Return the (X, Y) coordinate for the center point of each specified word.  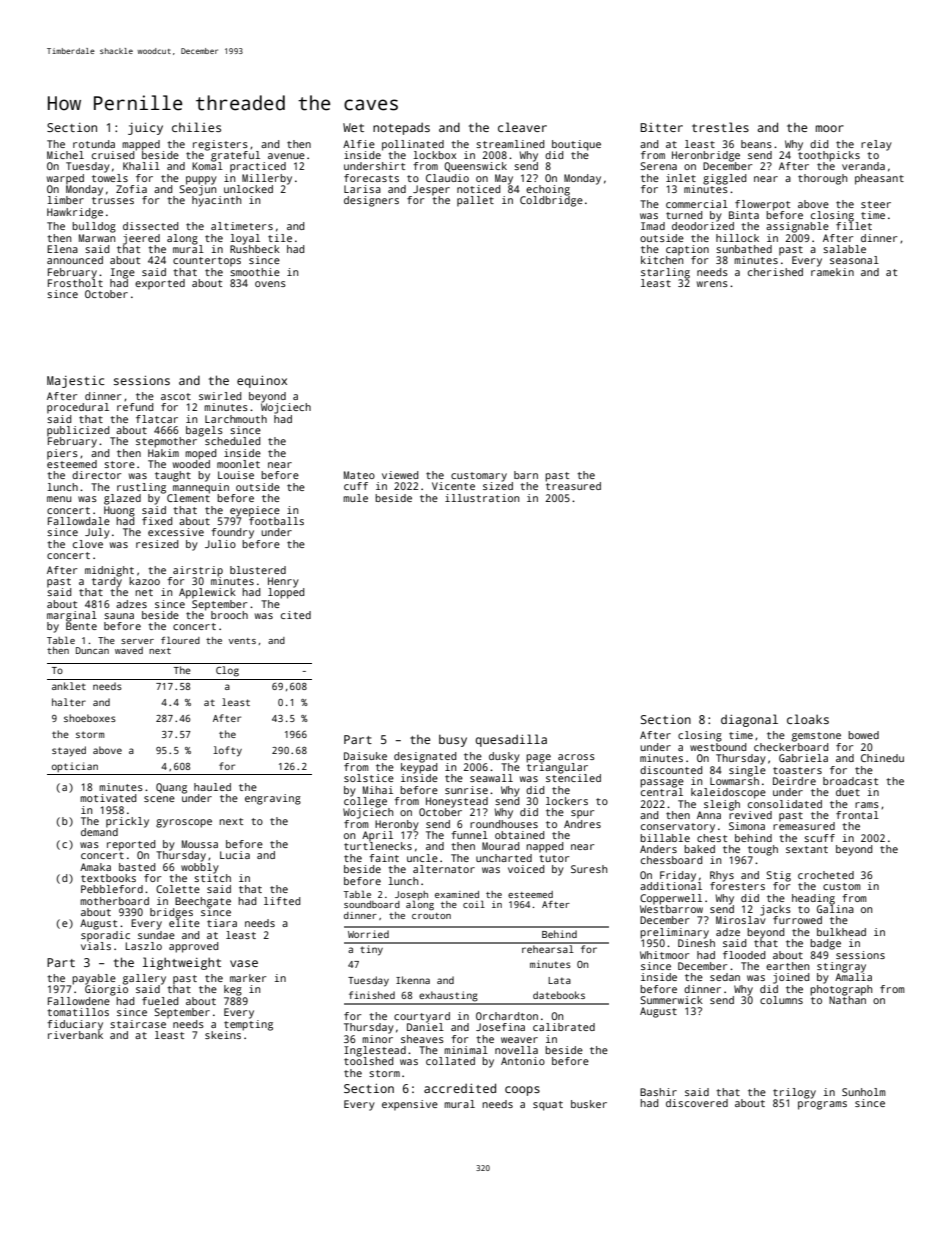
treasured (573, 486)
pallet (475, 201)
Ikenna (413, 980)
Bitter (661, 127)
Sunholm (864, 1092)
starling (665, 273)
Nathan (847, 1000)
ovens (270, 284)
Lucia (235, 855)
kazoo (144, 581)
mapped (141, 145)
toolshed (368, 1061)
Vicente (453, 486)
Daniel (425, 1027)
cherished (775, 272)
